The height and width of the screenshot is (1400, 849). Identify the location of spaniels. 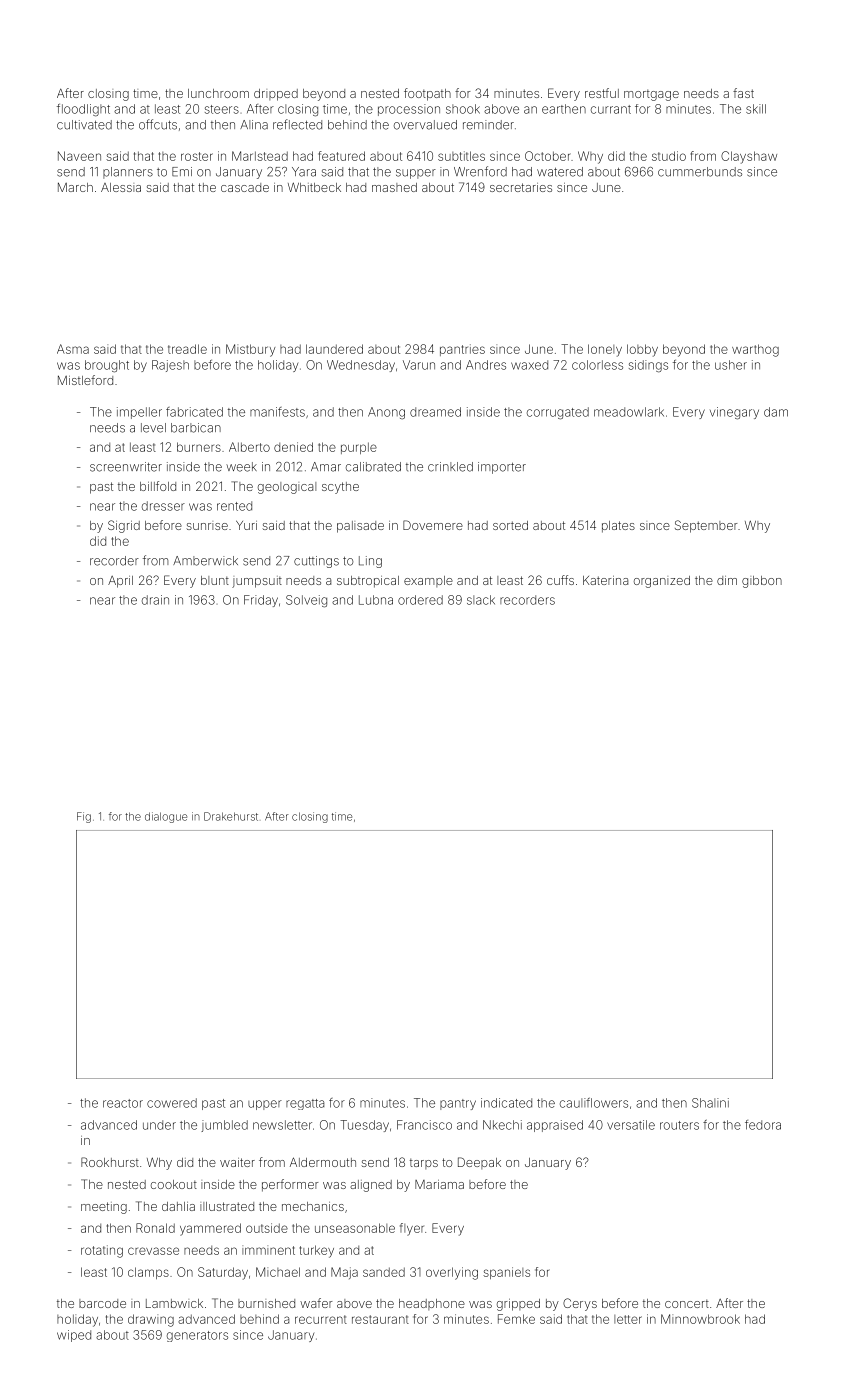
(506, 1273).
